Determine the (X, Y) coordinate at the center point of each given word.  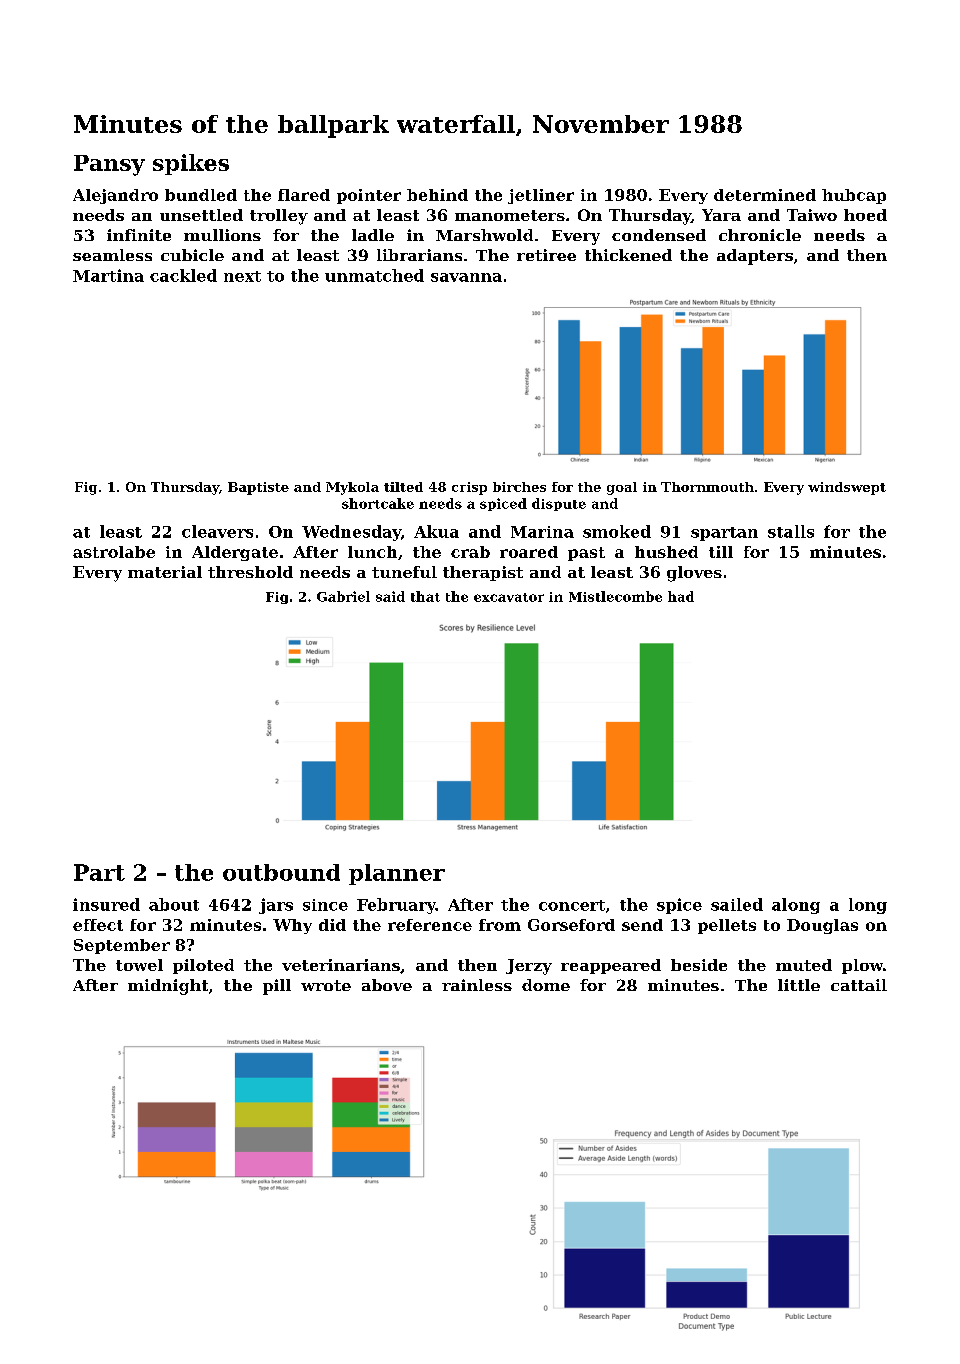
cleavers (217, 531)
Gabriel (343, 596)
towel (139, 965)
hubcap (854, 196)
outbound (281, 872)
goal (622, 488)
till (721, 552)
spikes (191, 164)
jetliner (541, 196)
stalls (791, 531)
